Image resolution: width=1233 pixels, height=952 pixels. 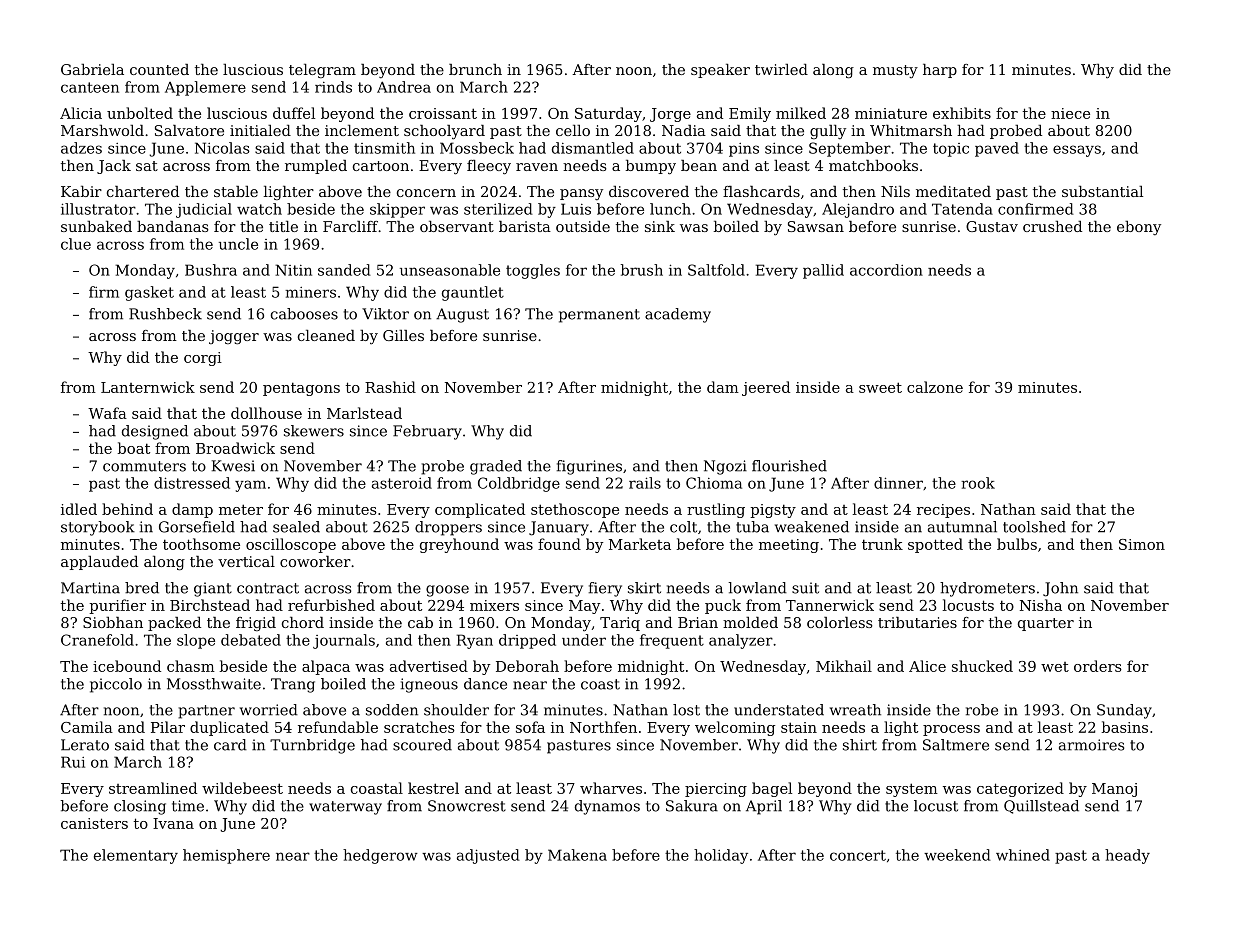 I want to click on counted, so click(x=159, y=69).
